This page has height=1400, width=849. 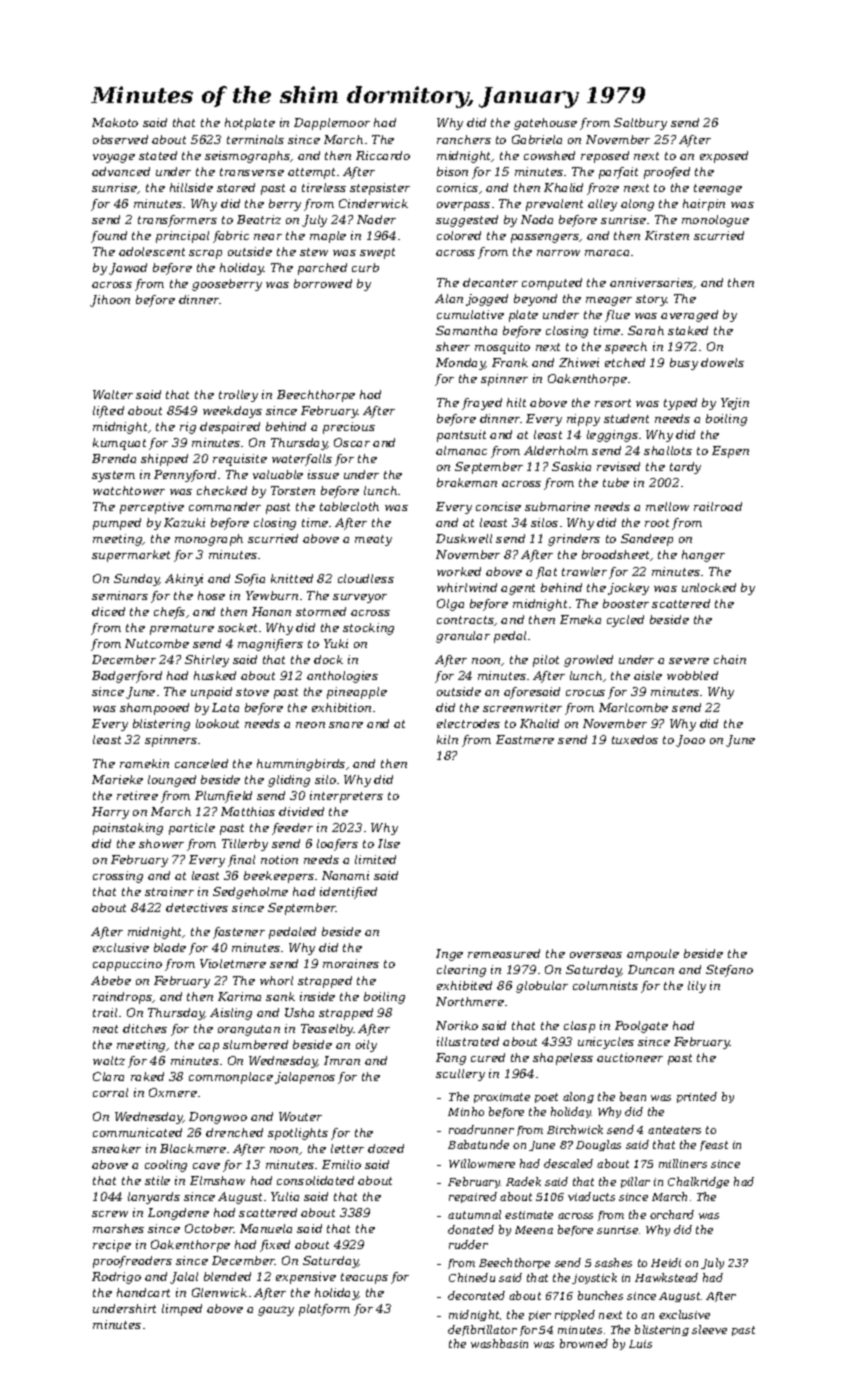 What do you see at coordinates (667, 173) in the page?
I see `proofed` at bounding box center [667, 173].
